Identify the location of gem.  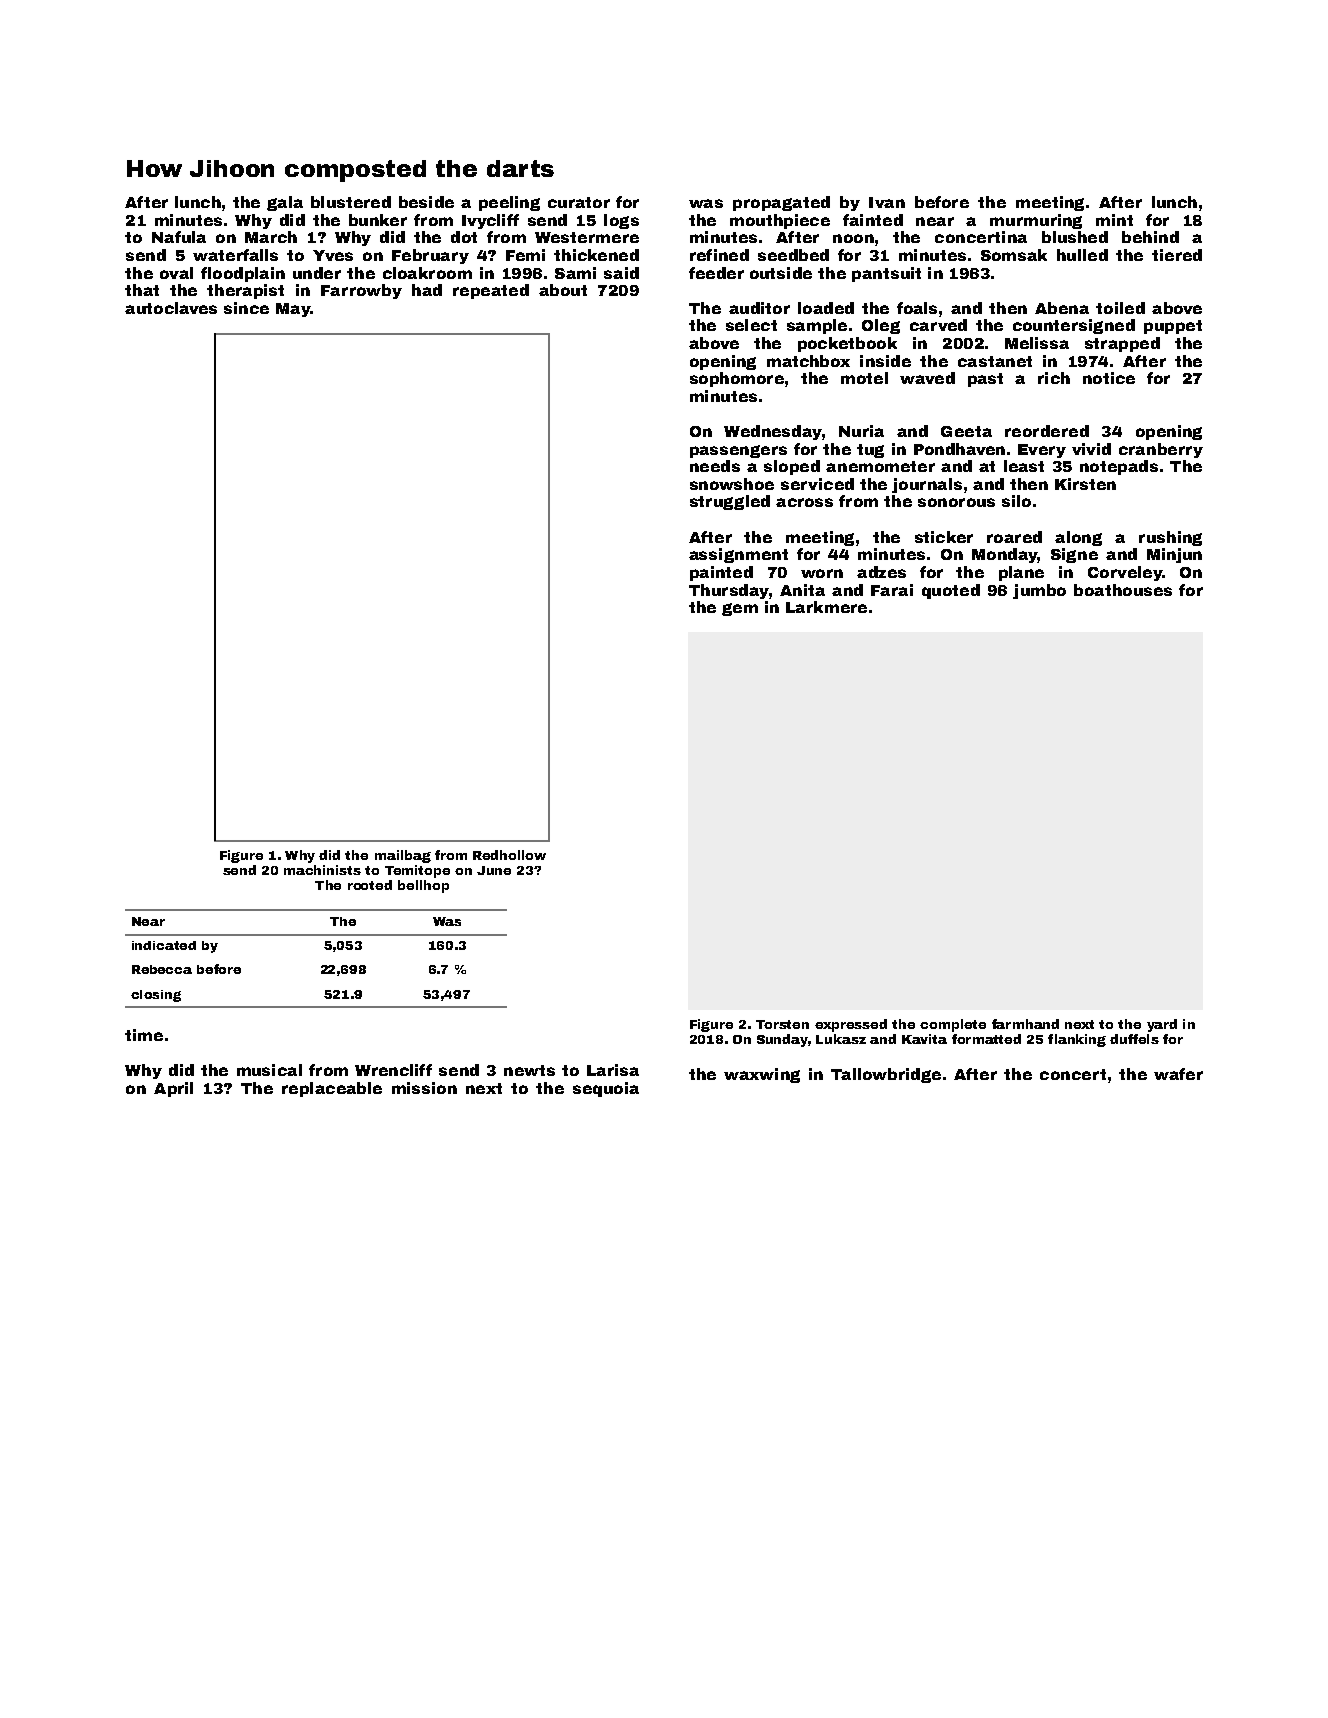
(740, 609).
